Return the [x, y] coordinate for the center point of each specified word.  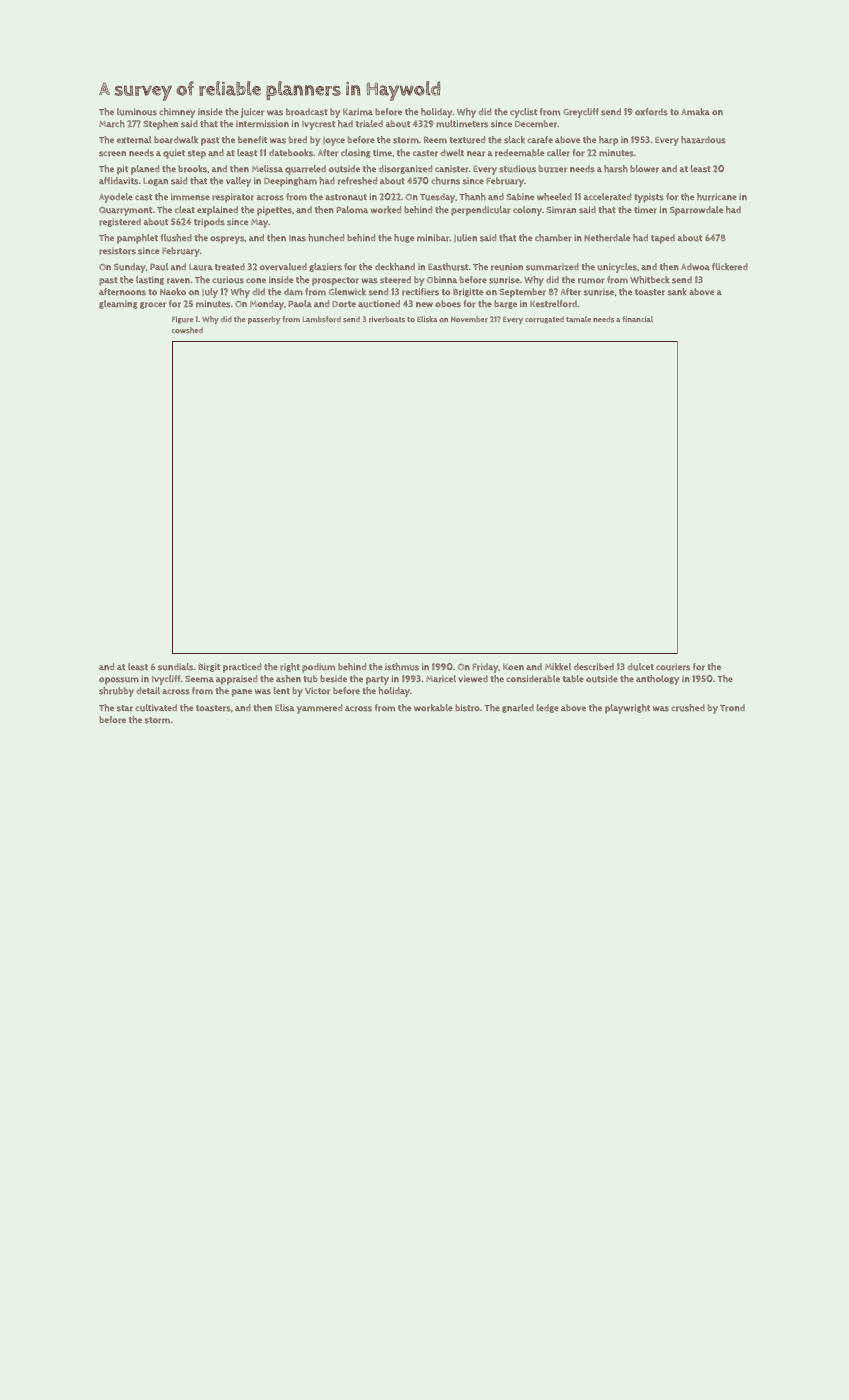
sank [677, 292]
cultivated [156, 708]
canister [452, 169]
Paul [159, 267]
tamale [578, 319]
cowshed [187, 330]
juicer [252, 113]
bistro [467, 708]
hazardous [703, 140]
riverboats [387, 319]
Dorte [344, 304]
